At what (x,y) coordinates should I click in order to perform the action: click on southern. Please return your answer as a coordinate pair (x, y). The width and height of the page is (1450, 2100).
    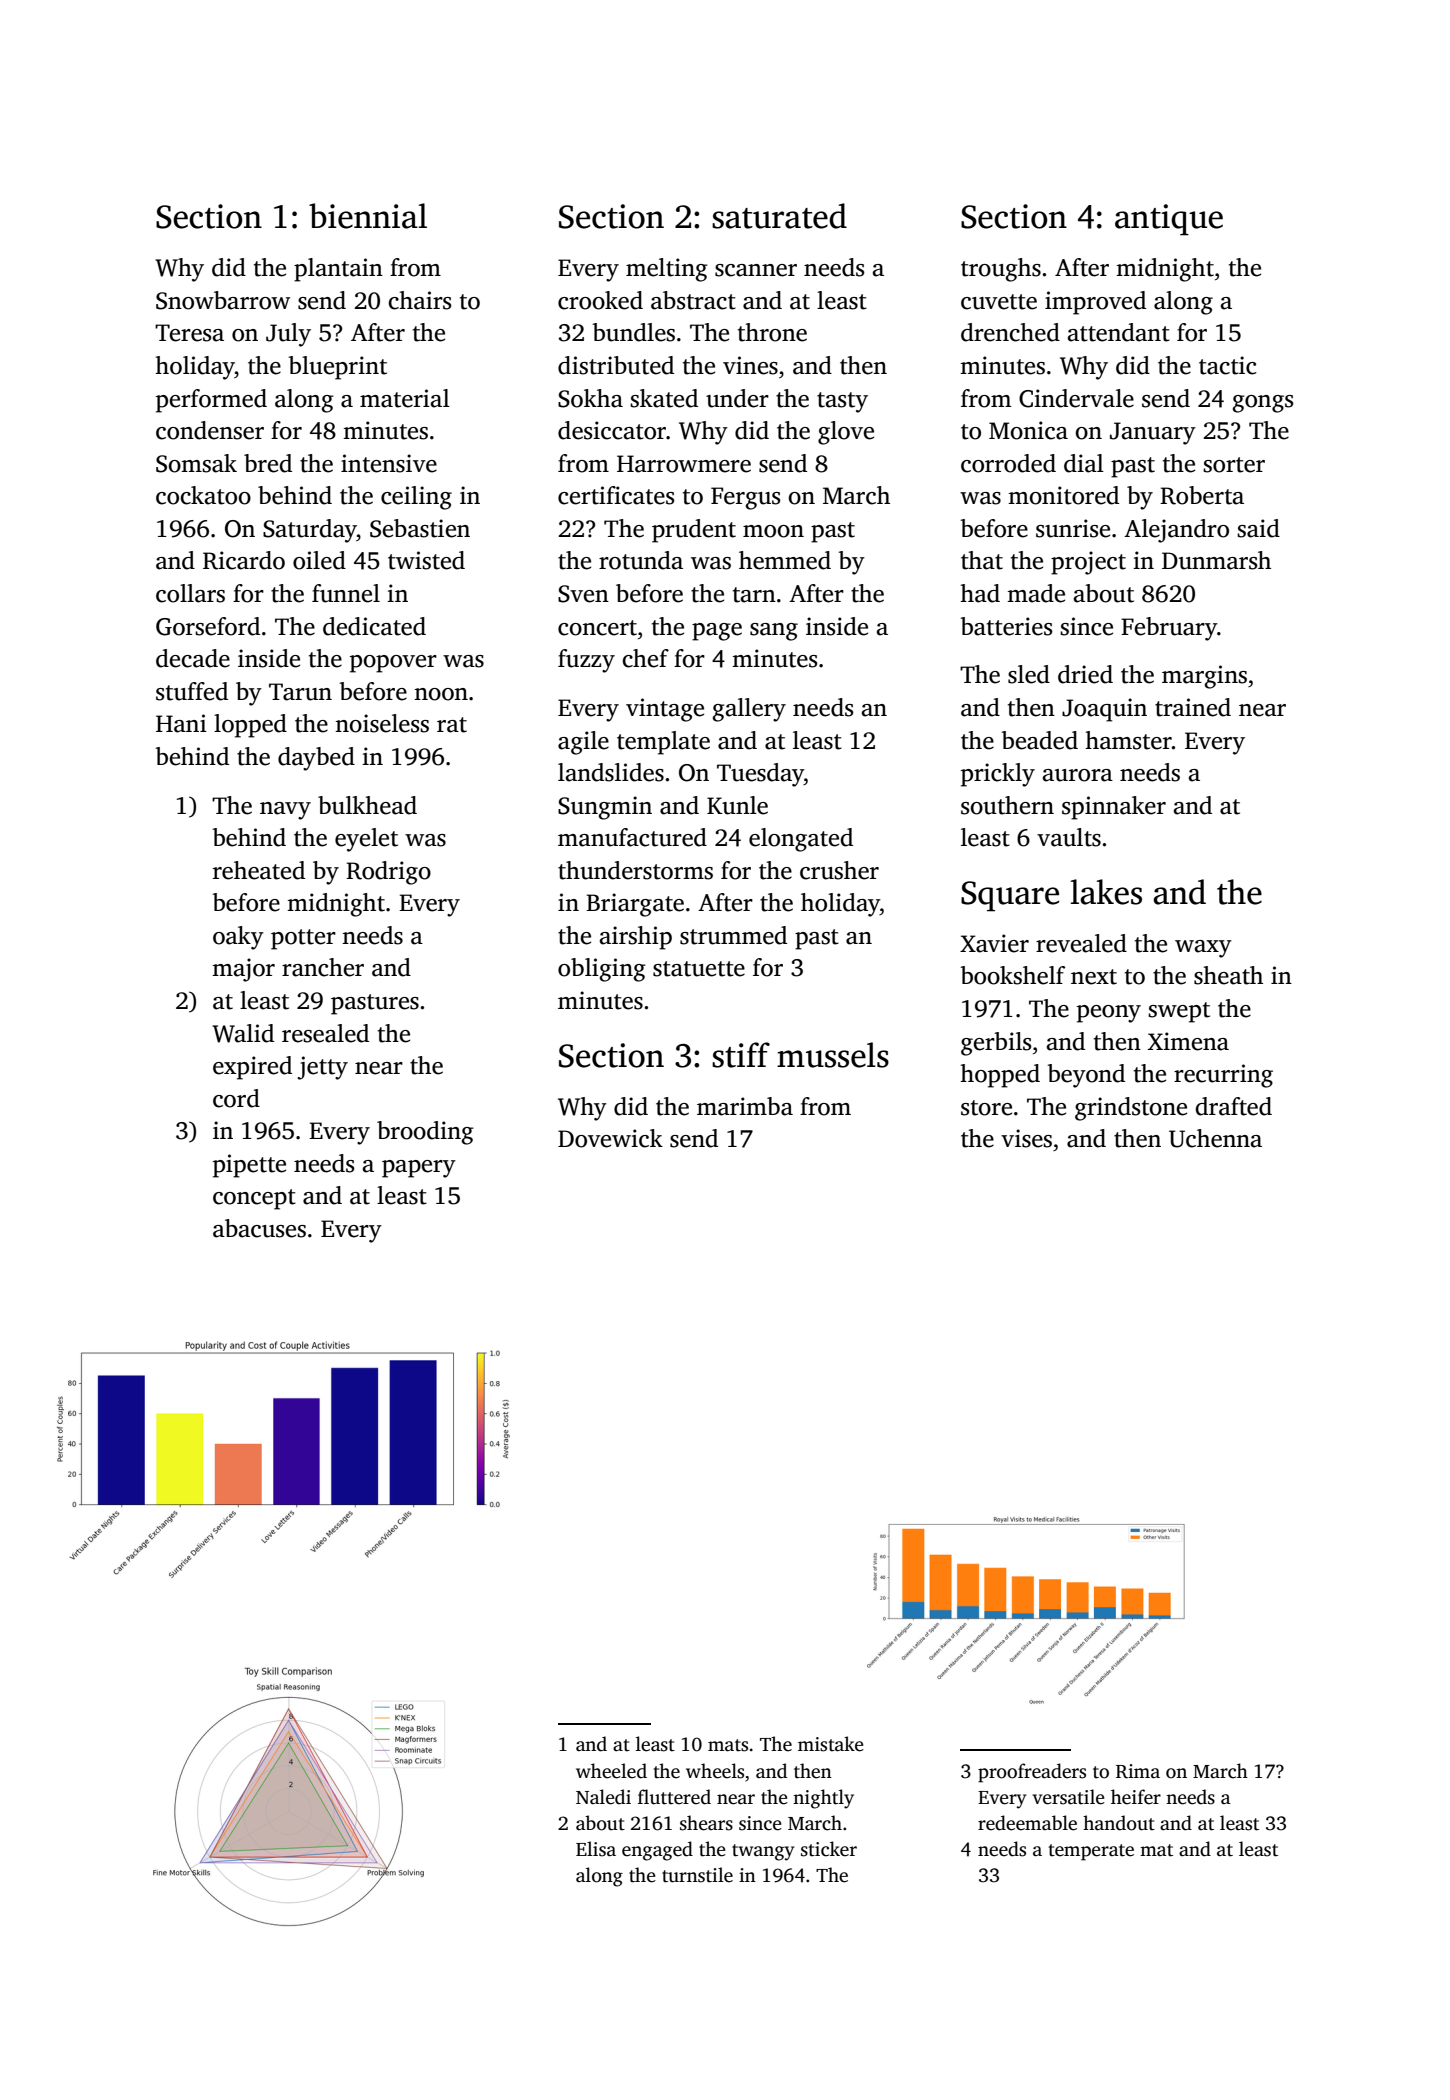
    Looking at the image, I should click on (1007, 805).
